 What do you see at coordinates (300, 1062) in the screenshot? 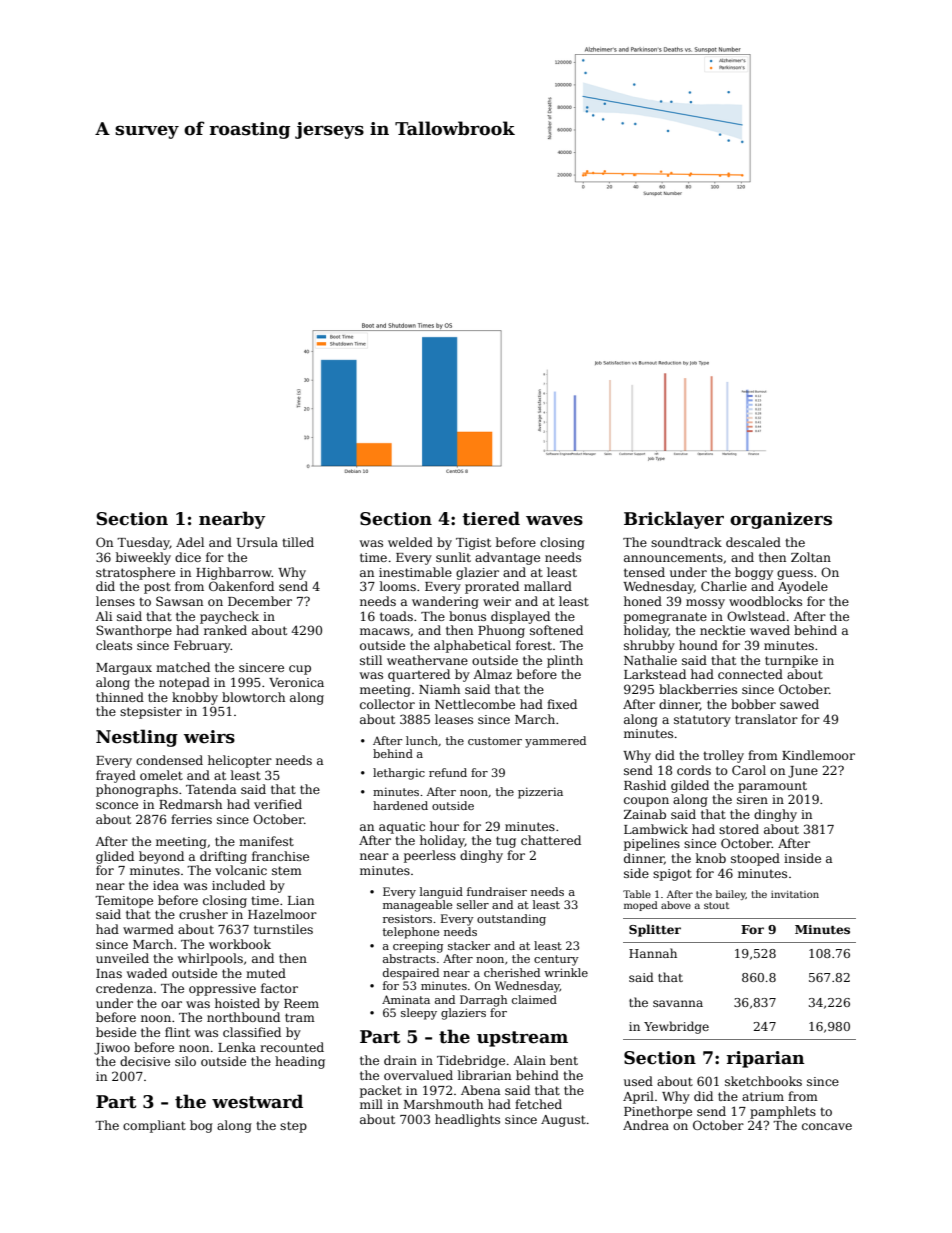
I see `heading` at bounding box center [300, 1062].
